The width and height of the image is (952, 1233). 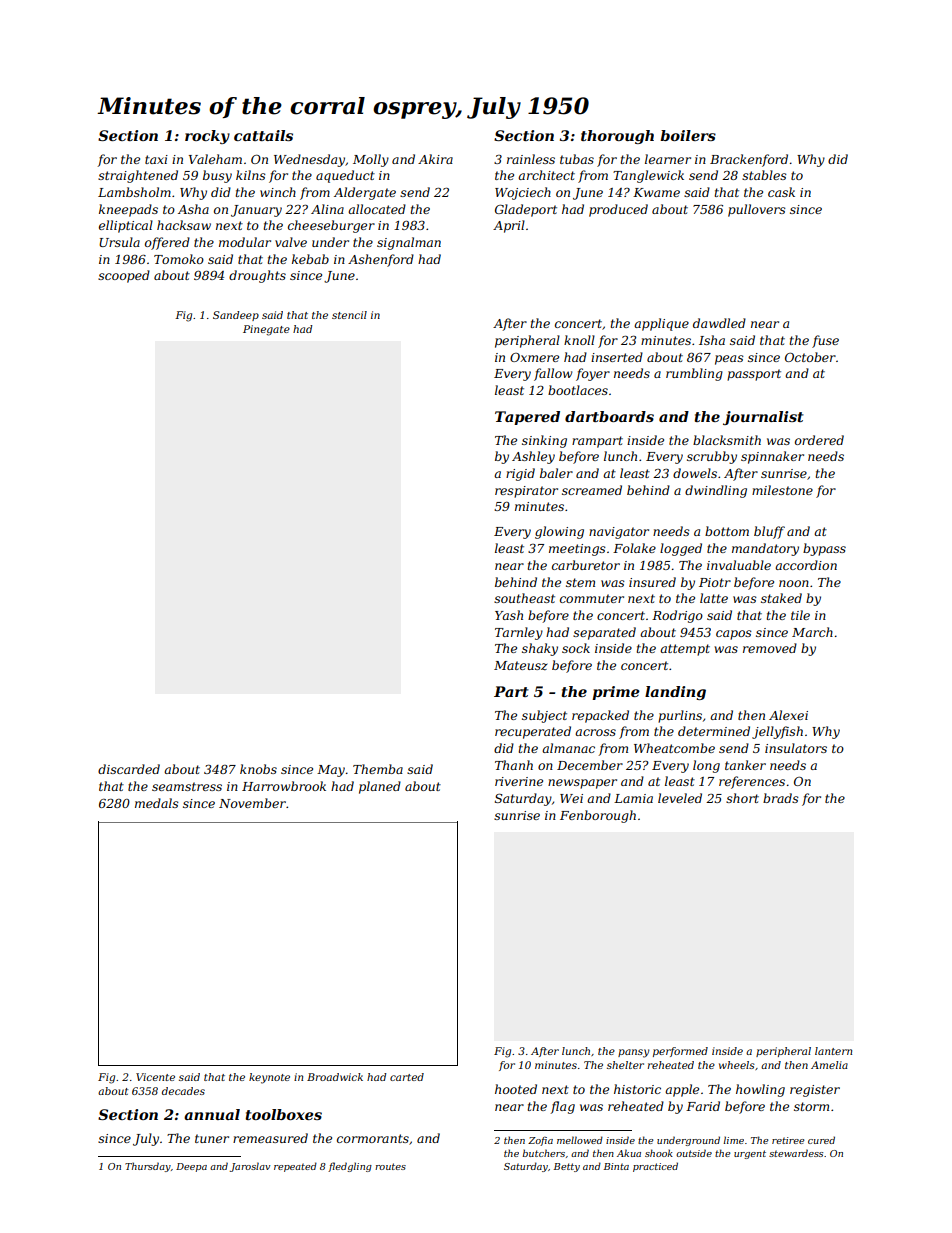 What do you see at coordinates (291, 242) in the image?
I see `valve` at bounding box center [291, 242].
